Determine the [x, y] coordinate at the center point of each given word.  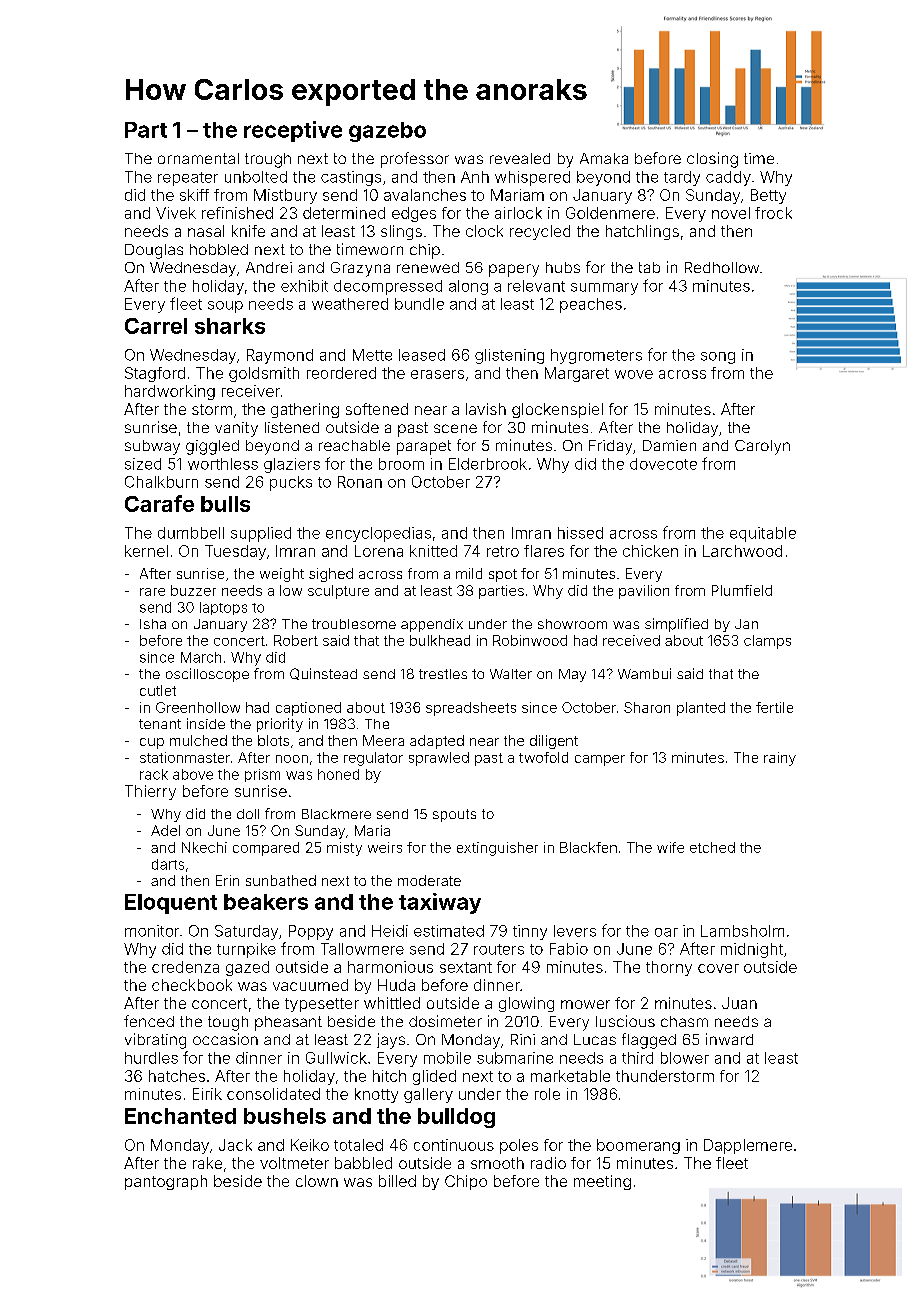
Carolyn [762, 447]
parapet [424, 447]
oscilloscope [207, 675]
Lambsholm [742, 931]
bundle [419, 304]
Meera [383, 740]
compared [266, 849]
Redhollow [722, 267]
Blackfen [588, 847]
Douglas [154, 251]
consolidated [273, 1094]
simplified [676, 625]
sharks [230, 326]
